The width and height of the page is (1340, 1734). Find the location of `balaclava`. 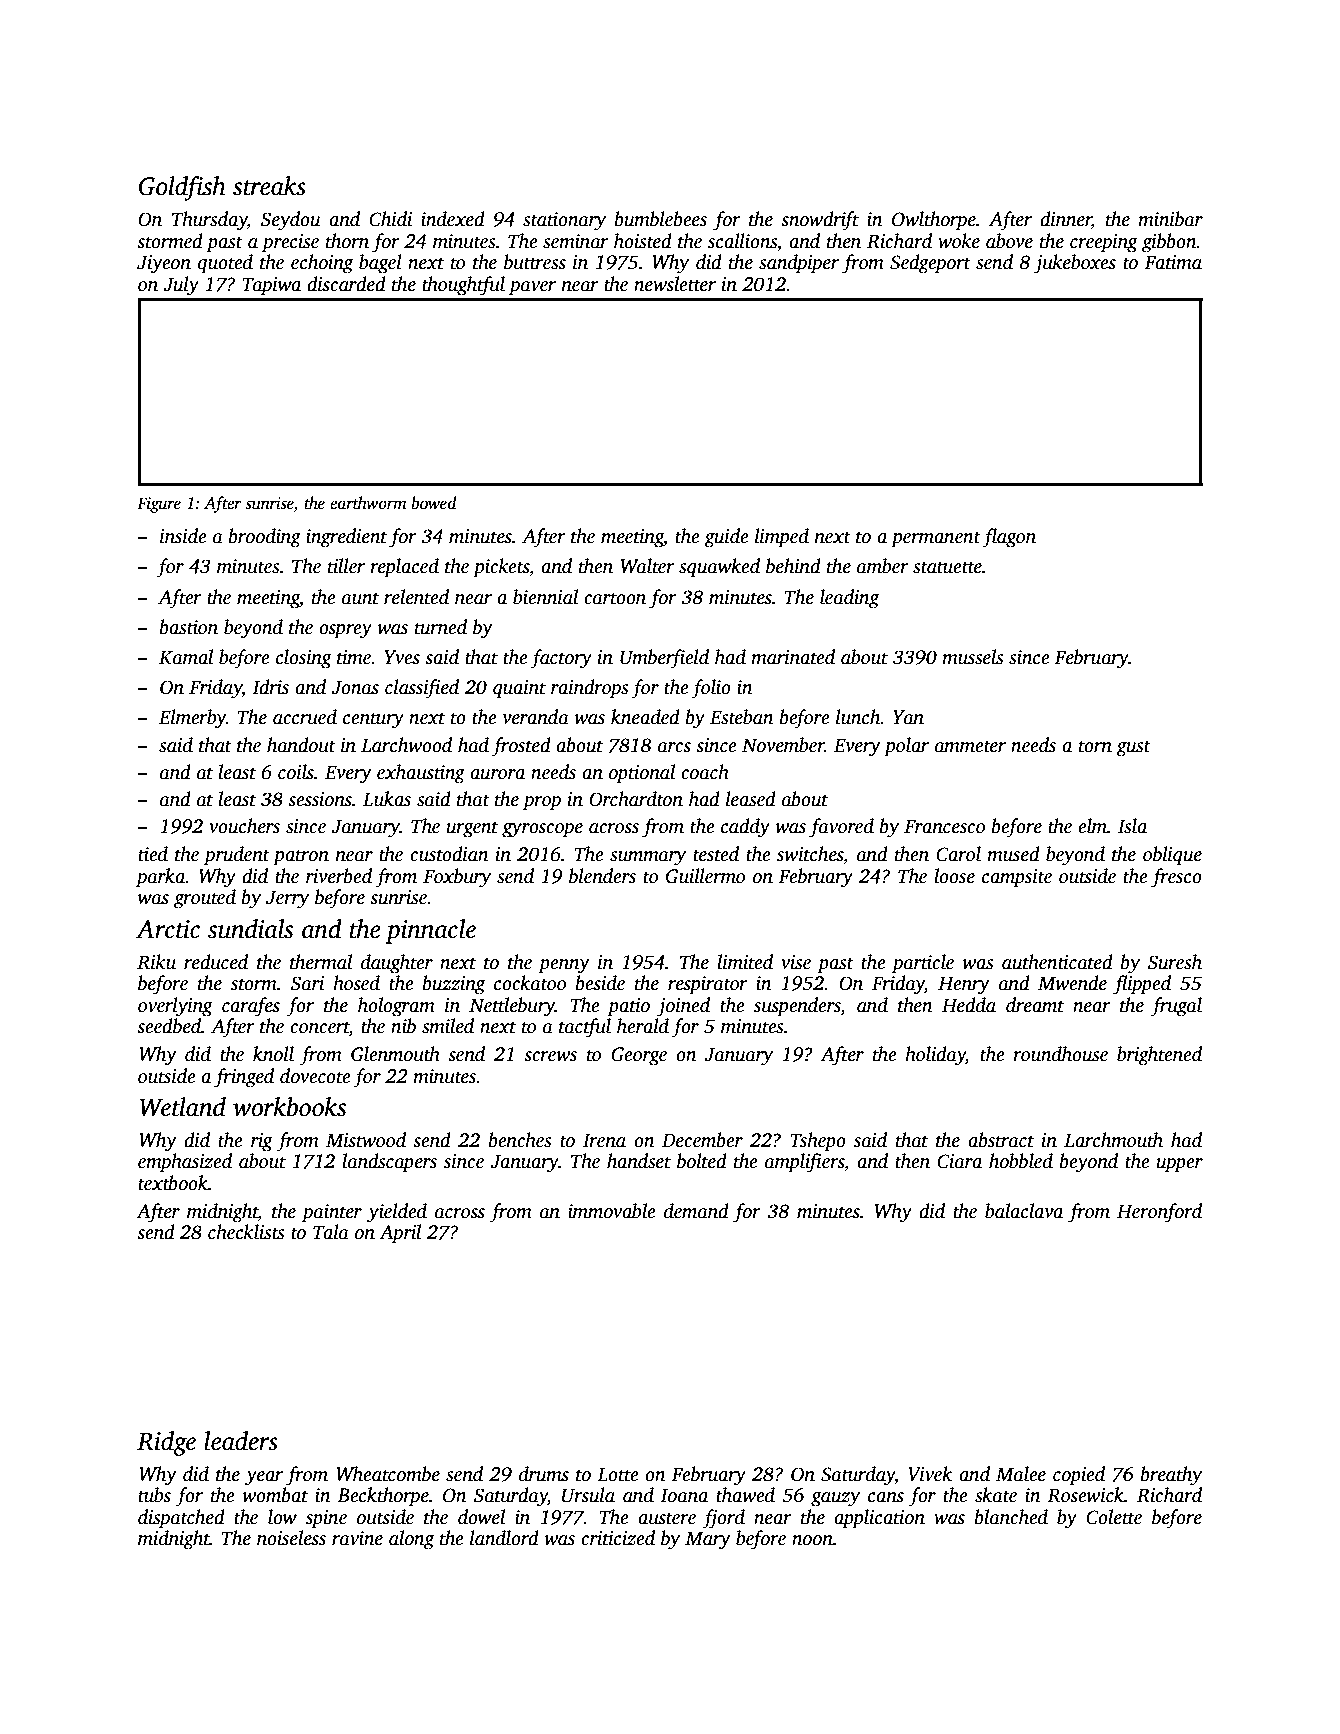

balaclava is located at coordinates (1024, 1211).
